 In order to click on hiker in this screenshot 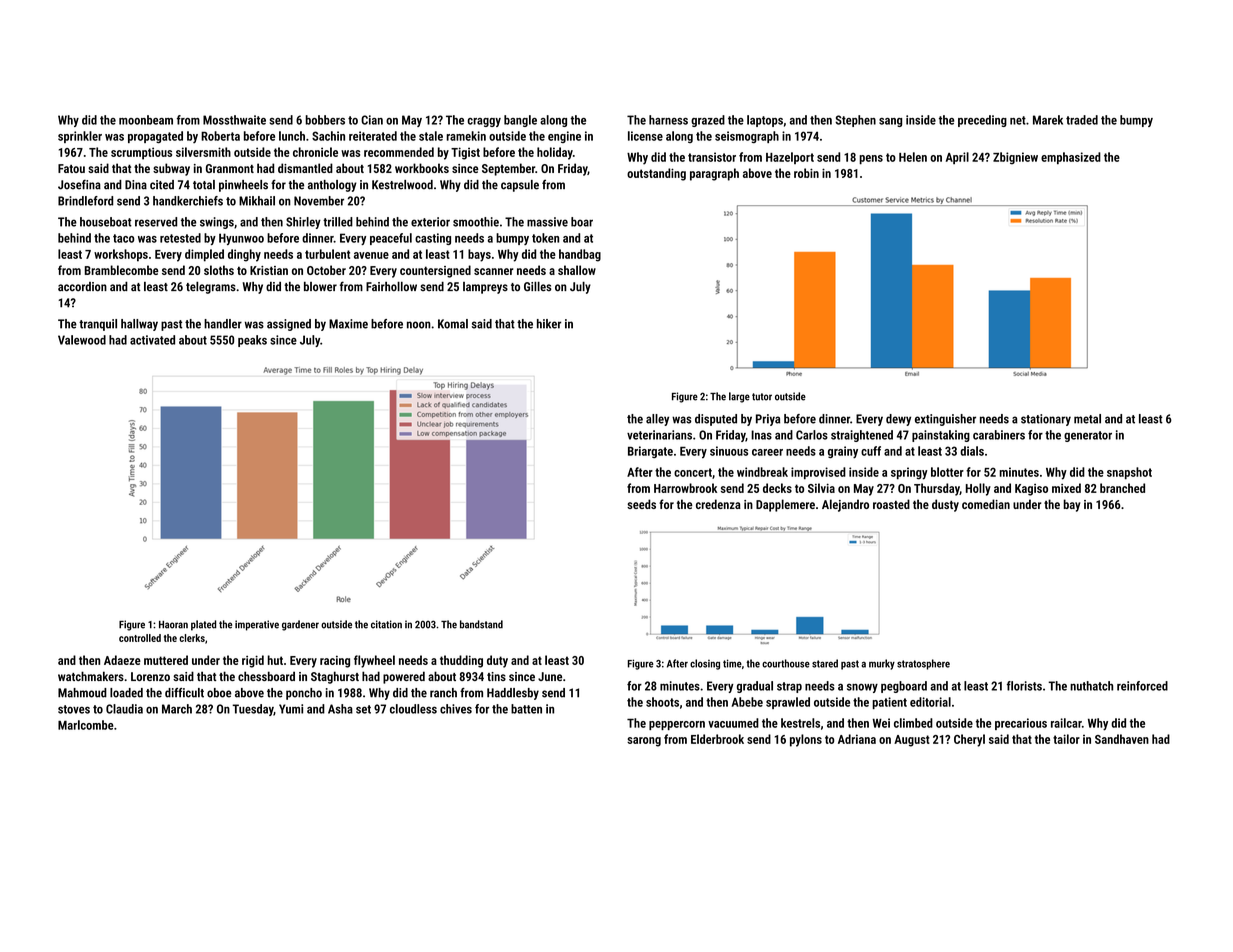, I will do `click(549, 324)`.
